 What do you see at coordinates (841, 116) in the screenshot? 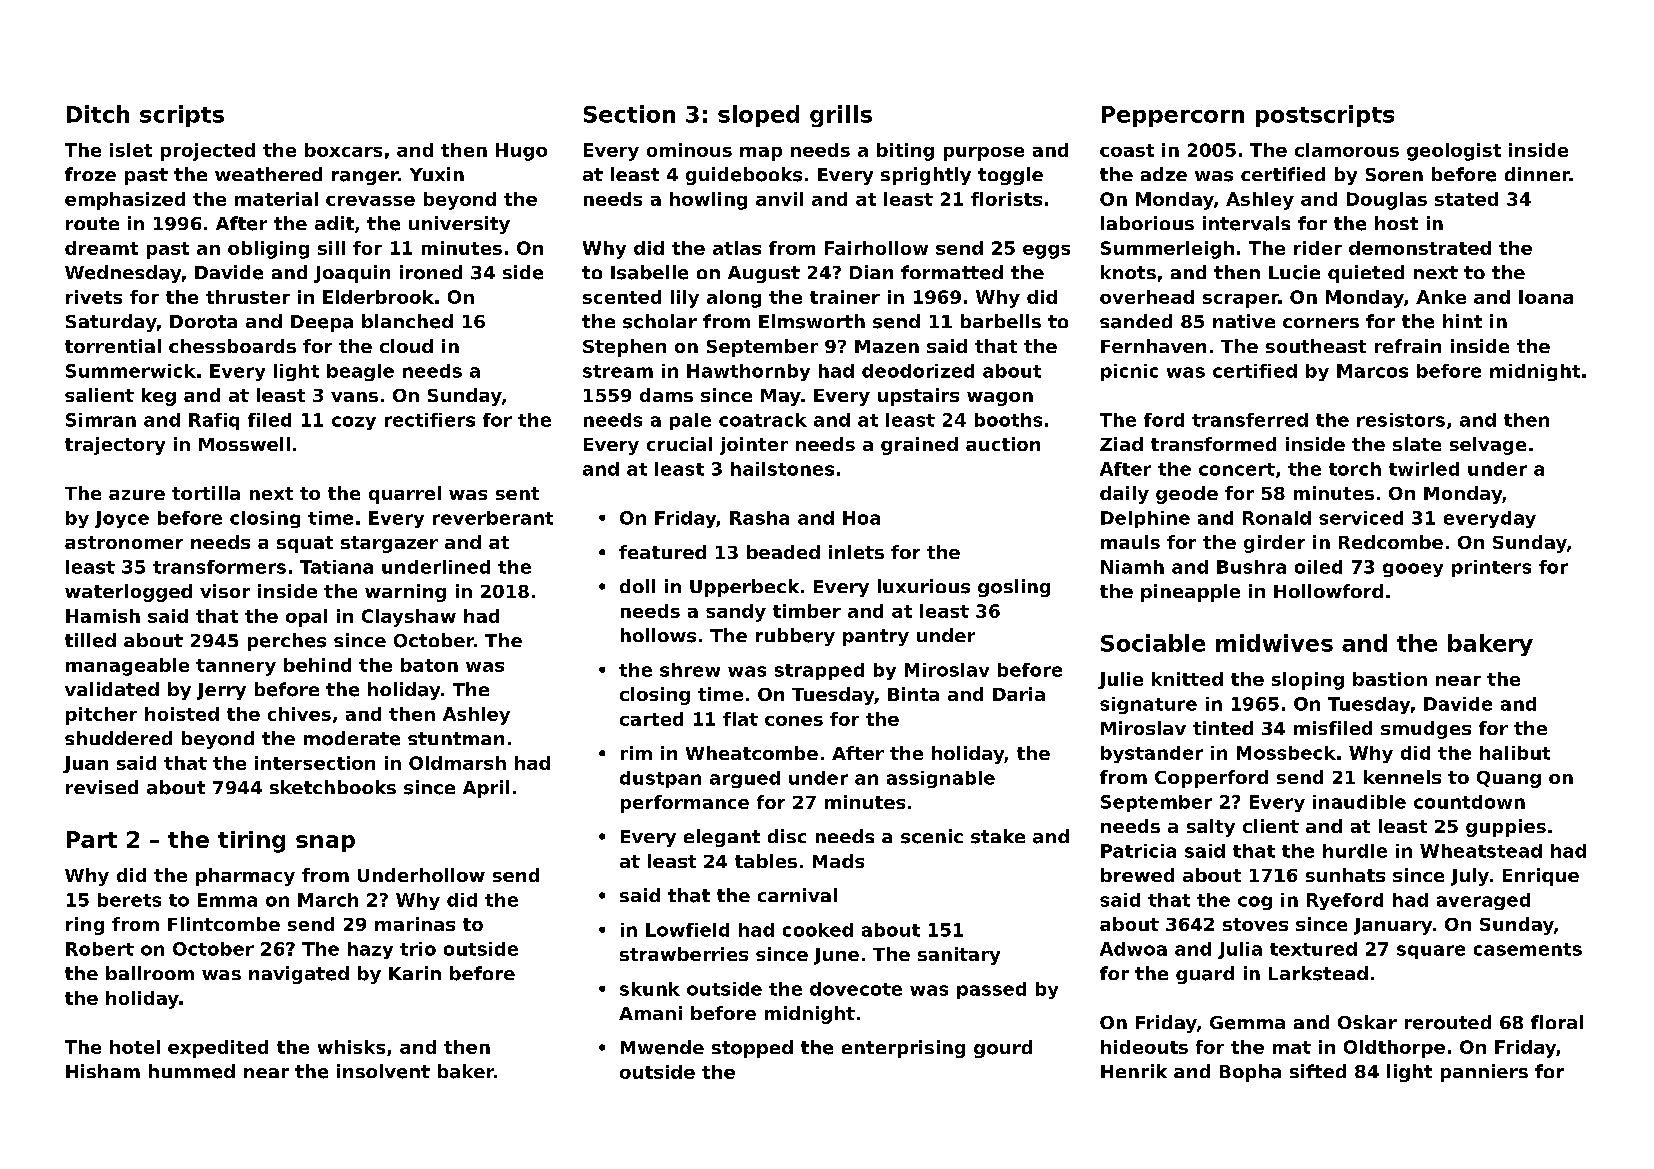
I see `grills` at bounding box center [841, 116].
